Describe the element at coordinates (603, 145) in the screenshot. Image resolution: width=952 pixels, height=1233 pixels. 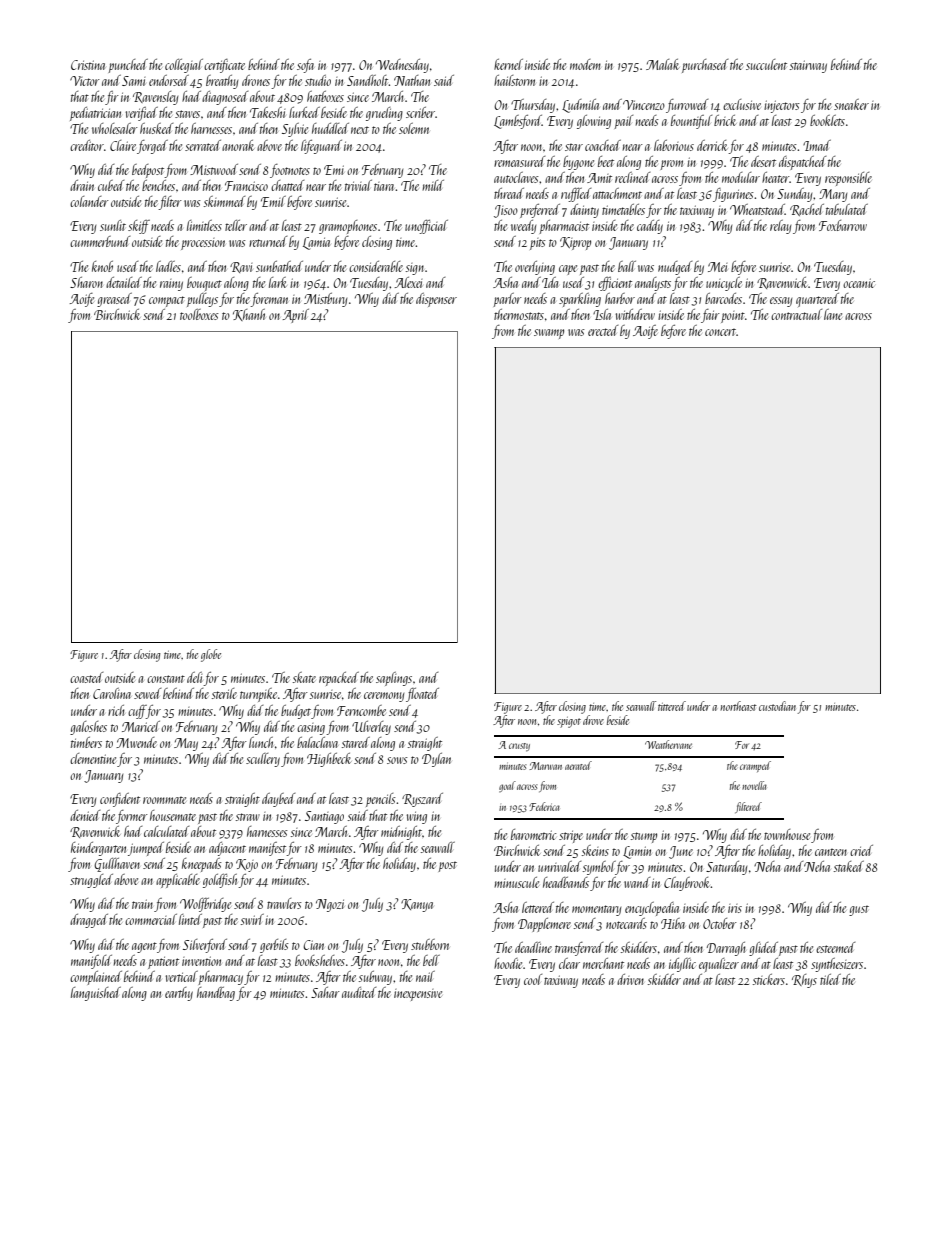
I see `coached` at that location.
